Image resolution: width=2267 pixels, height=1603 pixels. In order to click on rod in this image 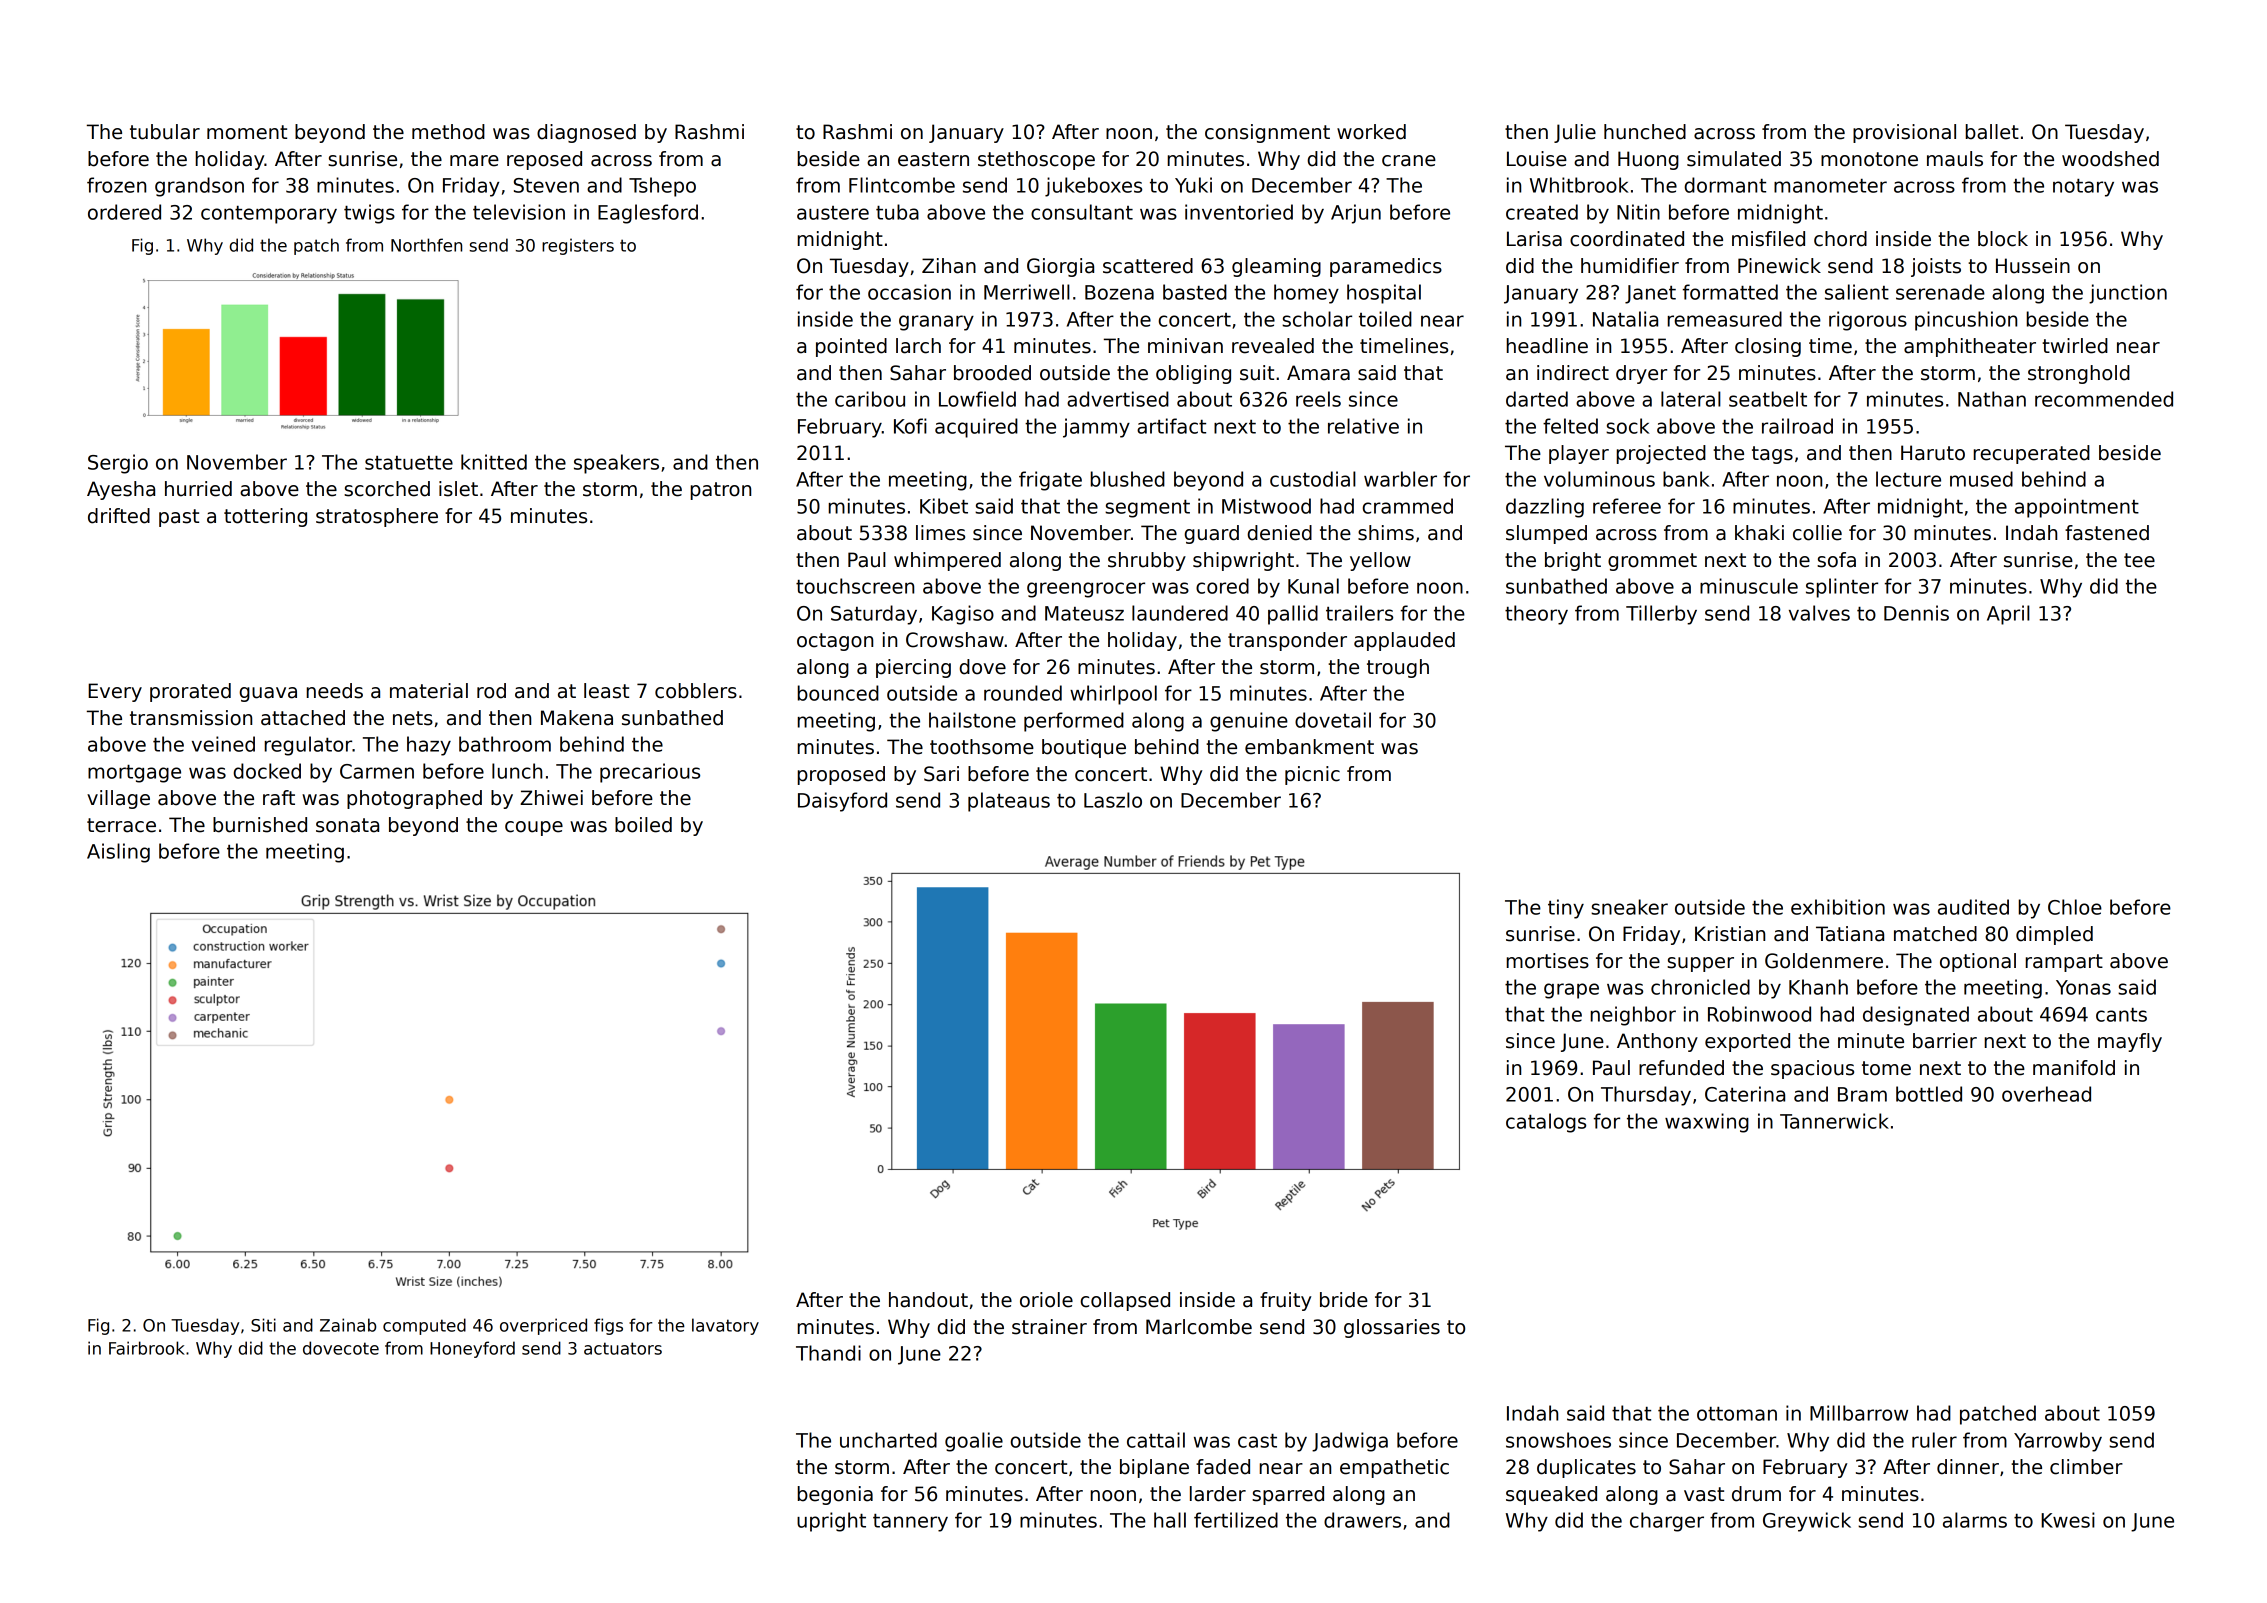, I will do `click(491, 691)`.
